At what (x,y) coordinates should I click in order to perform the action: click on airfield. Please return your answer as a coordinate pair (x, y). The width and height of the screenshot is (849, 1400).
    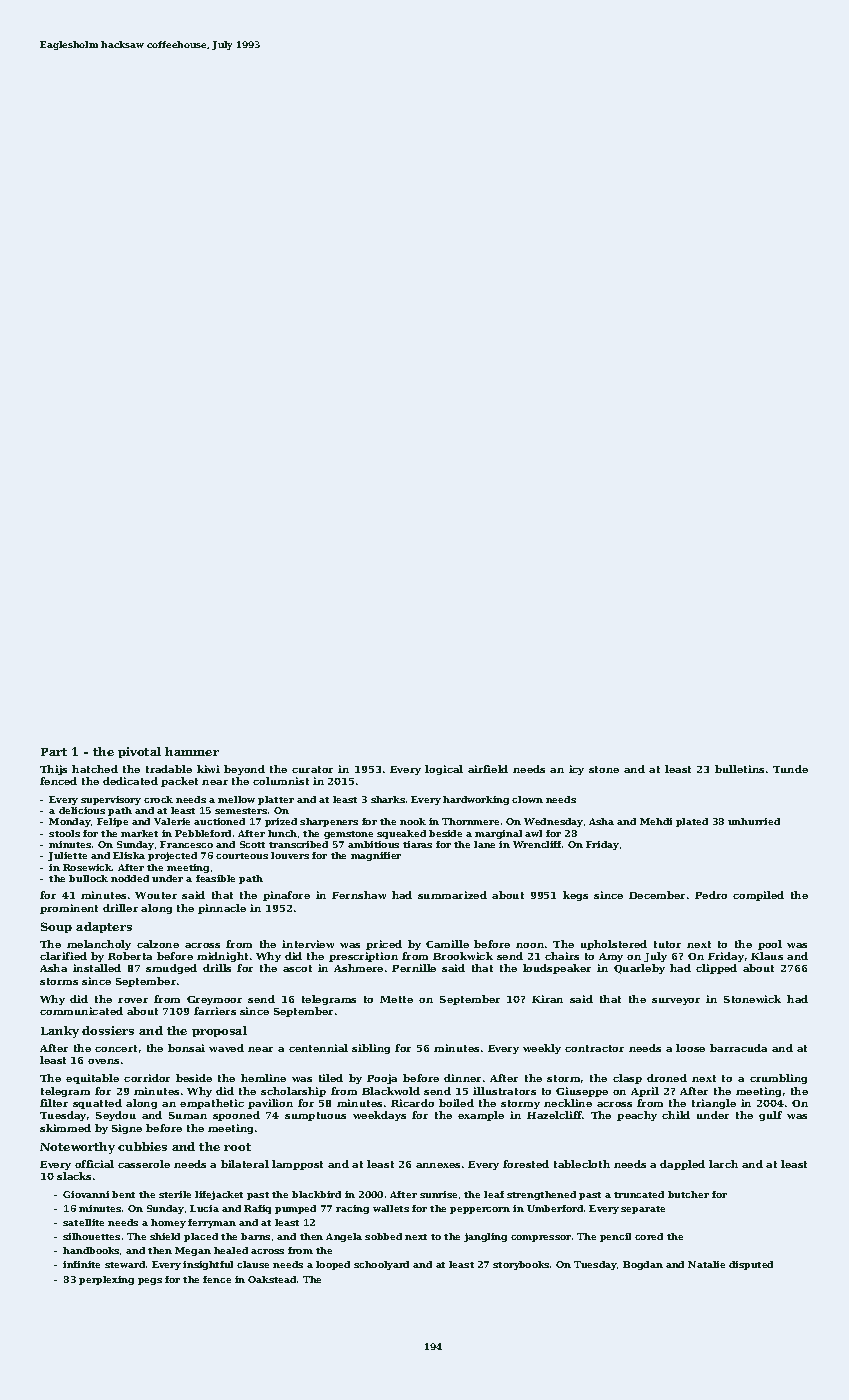
    Looking at the image, I should click on (488, 769).
